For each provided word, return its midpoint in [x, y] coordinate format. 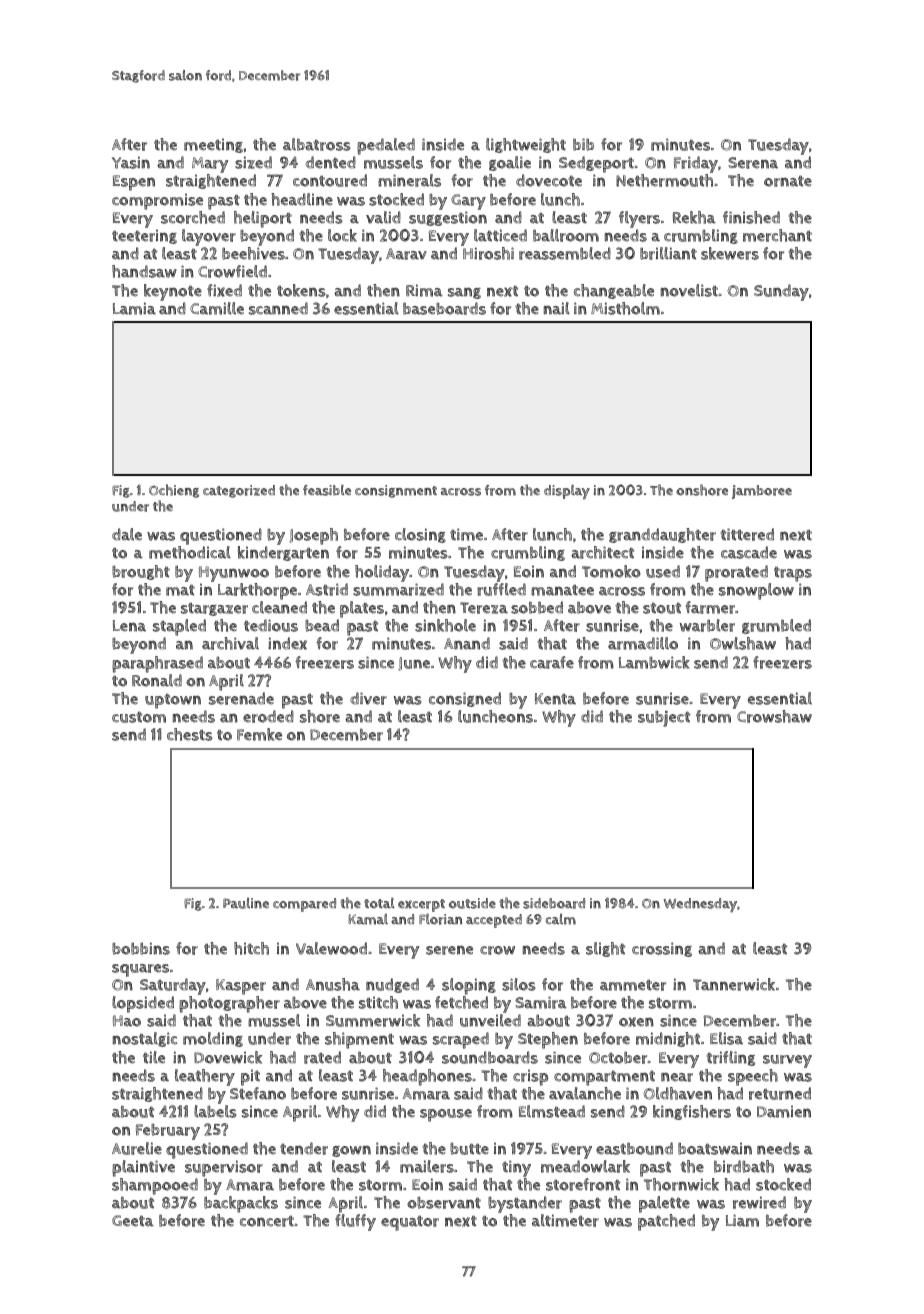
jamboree [762, 492]
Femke [259, 734]
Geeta [133, 1221]
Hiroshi [488, 253]
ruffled [501, 589]
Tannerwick [734, 984]
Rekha [694, 217]
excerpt [421, 906]
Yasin [131, 162]
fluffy [355, 1222]
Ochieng [174, 491]
